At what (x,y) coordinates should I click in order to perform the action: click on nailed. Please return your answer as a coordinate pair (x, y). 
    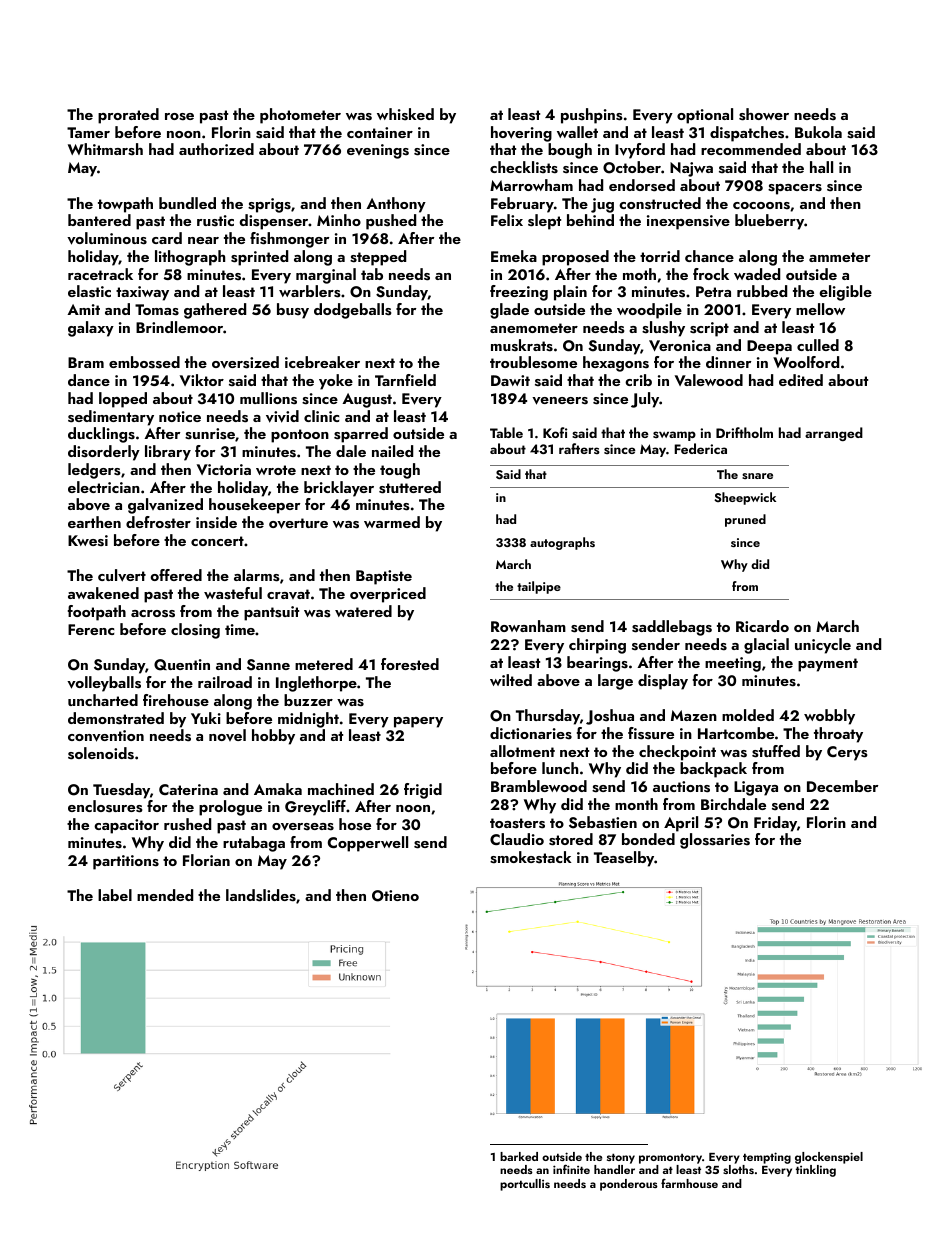
    Looking at the image, I should click on (392, 451).
